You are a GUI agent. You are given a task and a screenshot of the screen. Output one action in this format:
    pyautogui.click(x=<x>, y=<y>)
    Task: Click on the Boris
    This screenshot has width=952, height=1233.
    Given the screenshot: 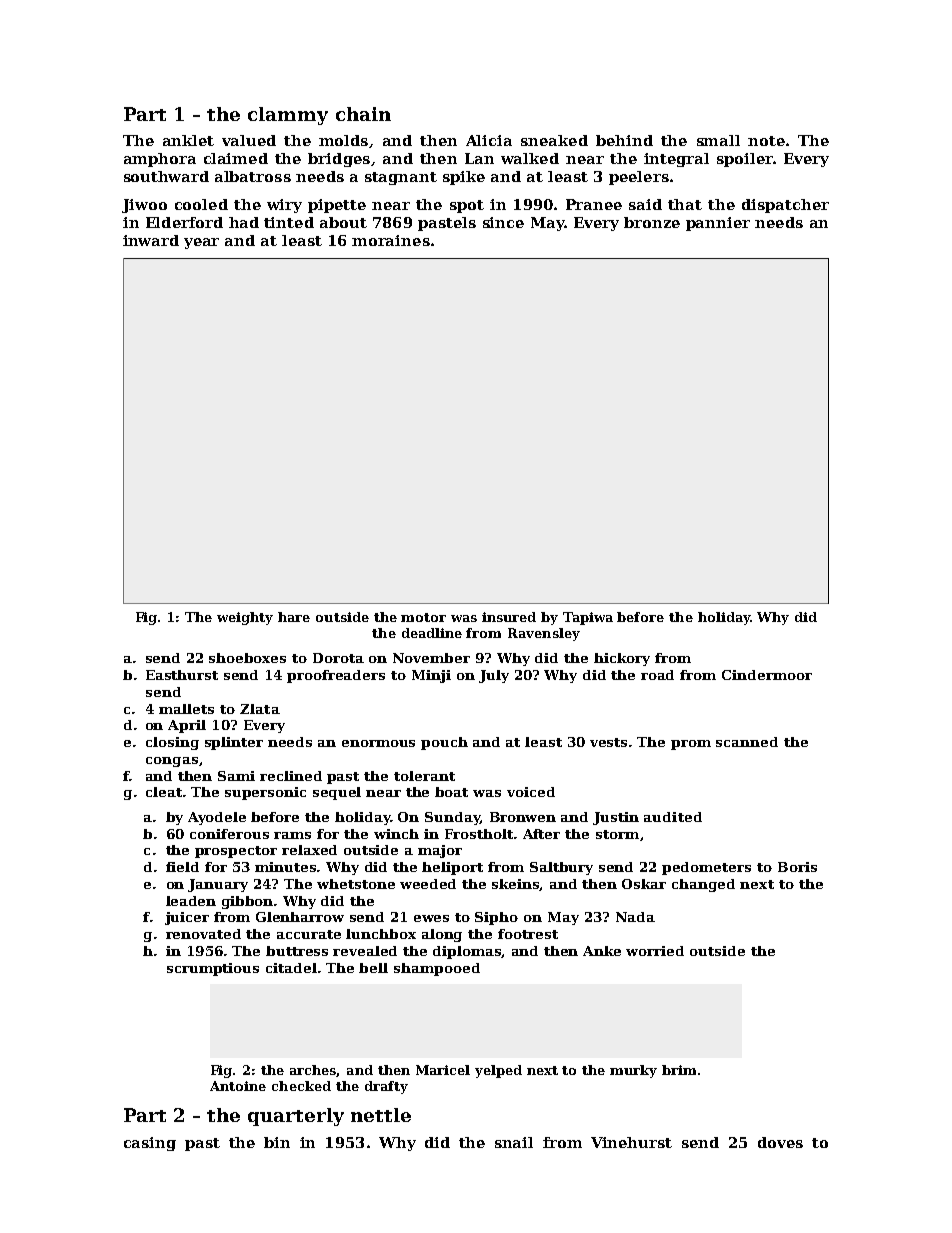 What is the action you would take?
    pyautogui.click(x=797, y=867)
